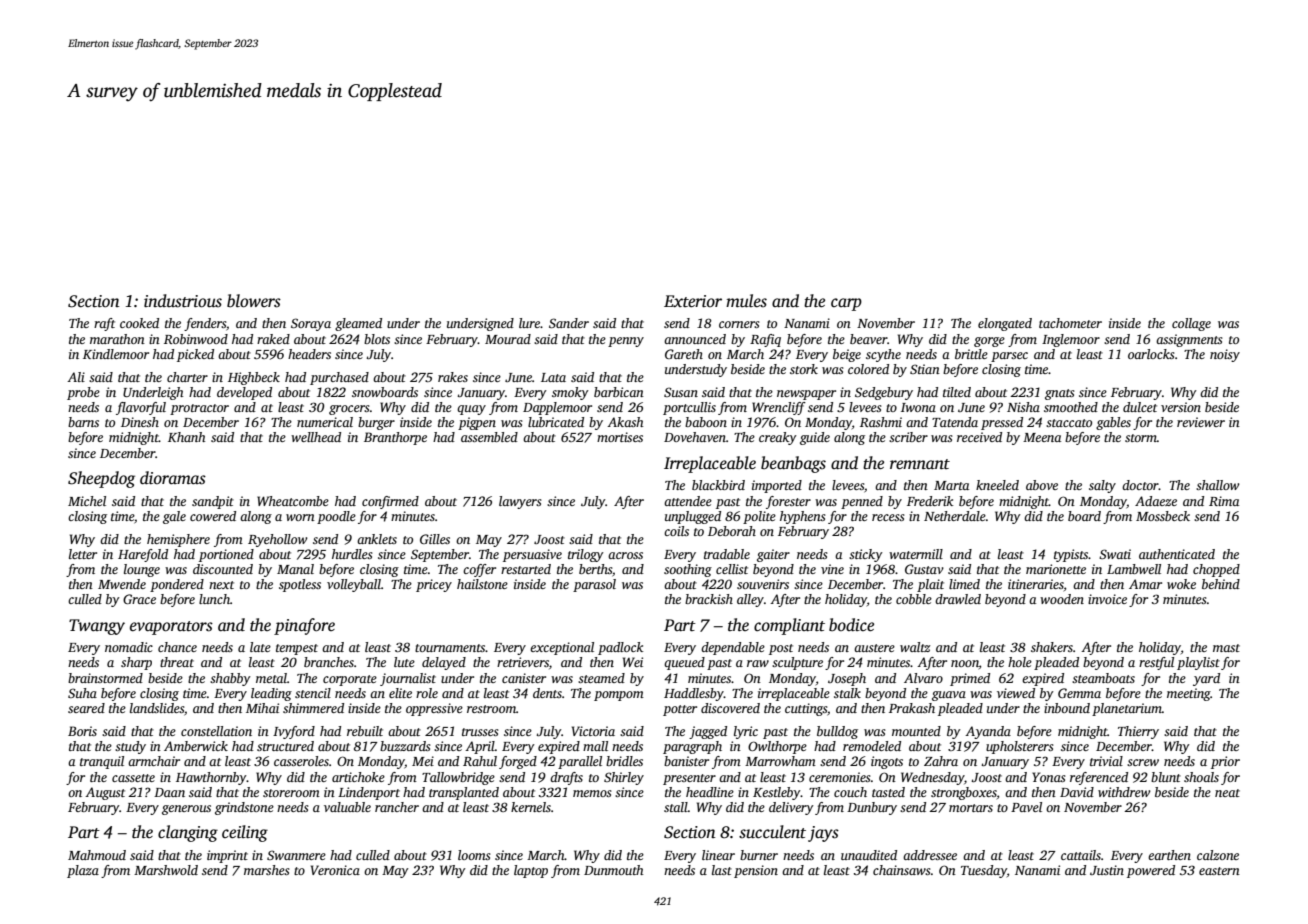 Image resolution: width=1308 pixels, height=924 pixels. What do you see at coordinates (254, 301) in the image?
I see `blowers` at bounding box center [254, 301].
